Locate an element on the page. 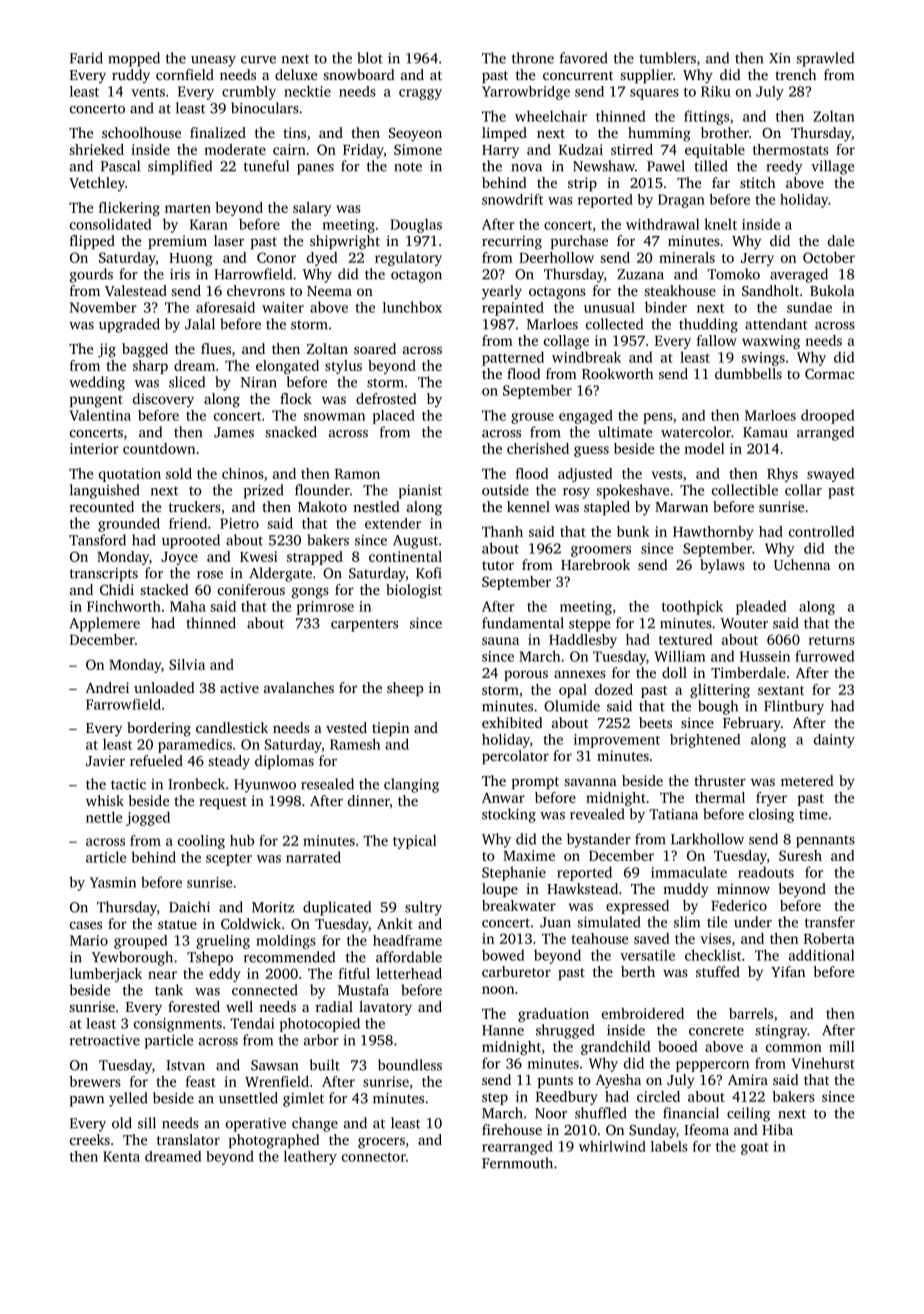 The height and width of the page is (1314, 924). translator is located at coordinates (188, 1139).
